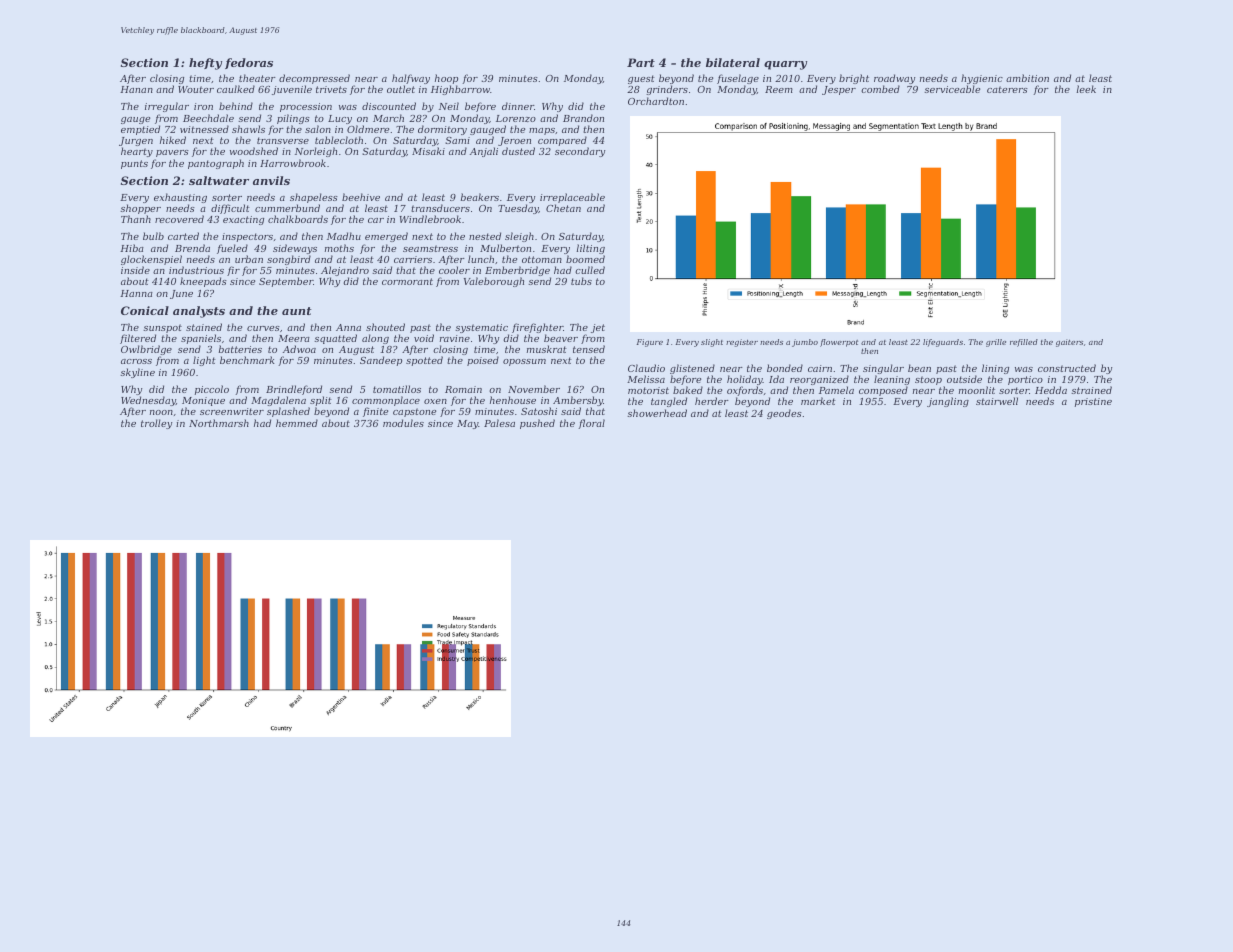  Describe the element at coordinates (572, 198) in the document. I see `irreplaceable` at that location.
